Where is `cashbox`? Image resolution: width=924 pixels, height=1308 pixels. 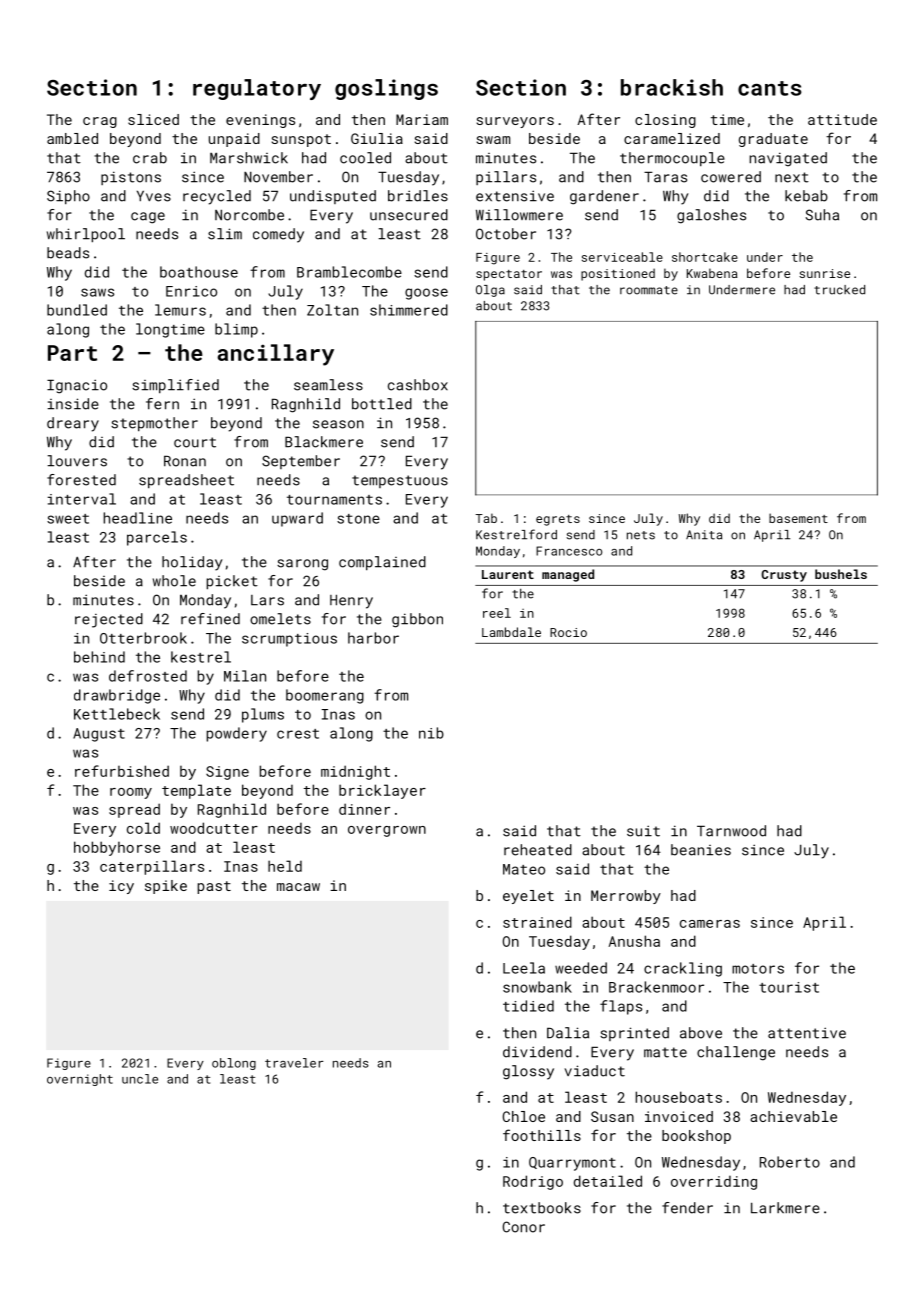
cashbox is located at coordinates (418, 385).
